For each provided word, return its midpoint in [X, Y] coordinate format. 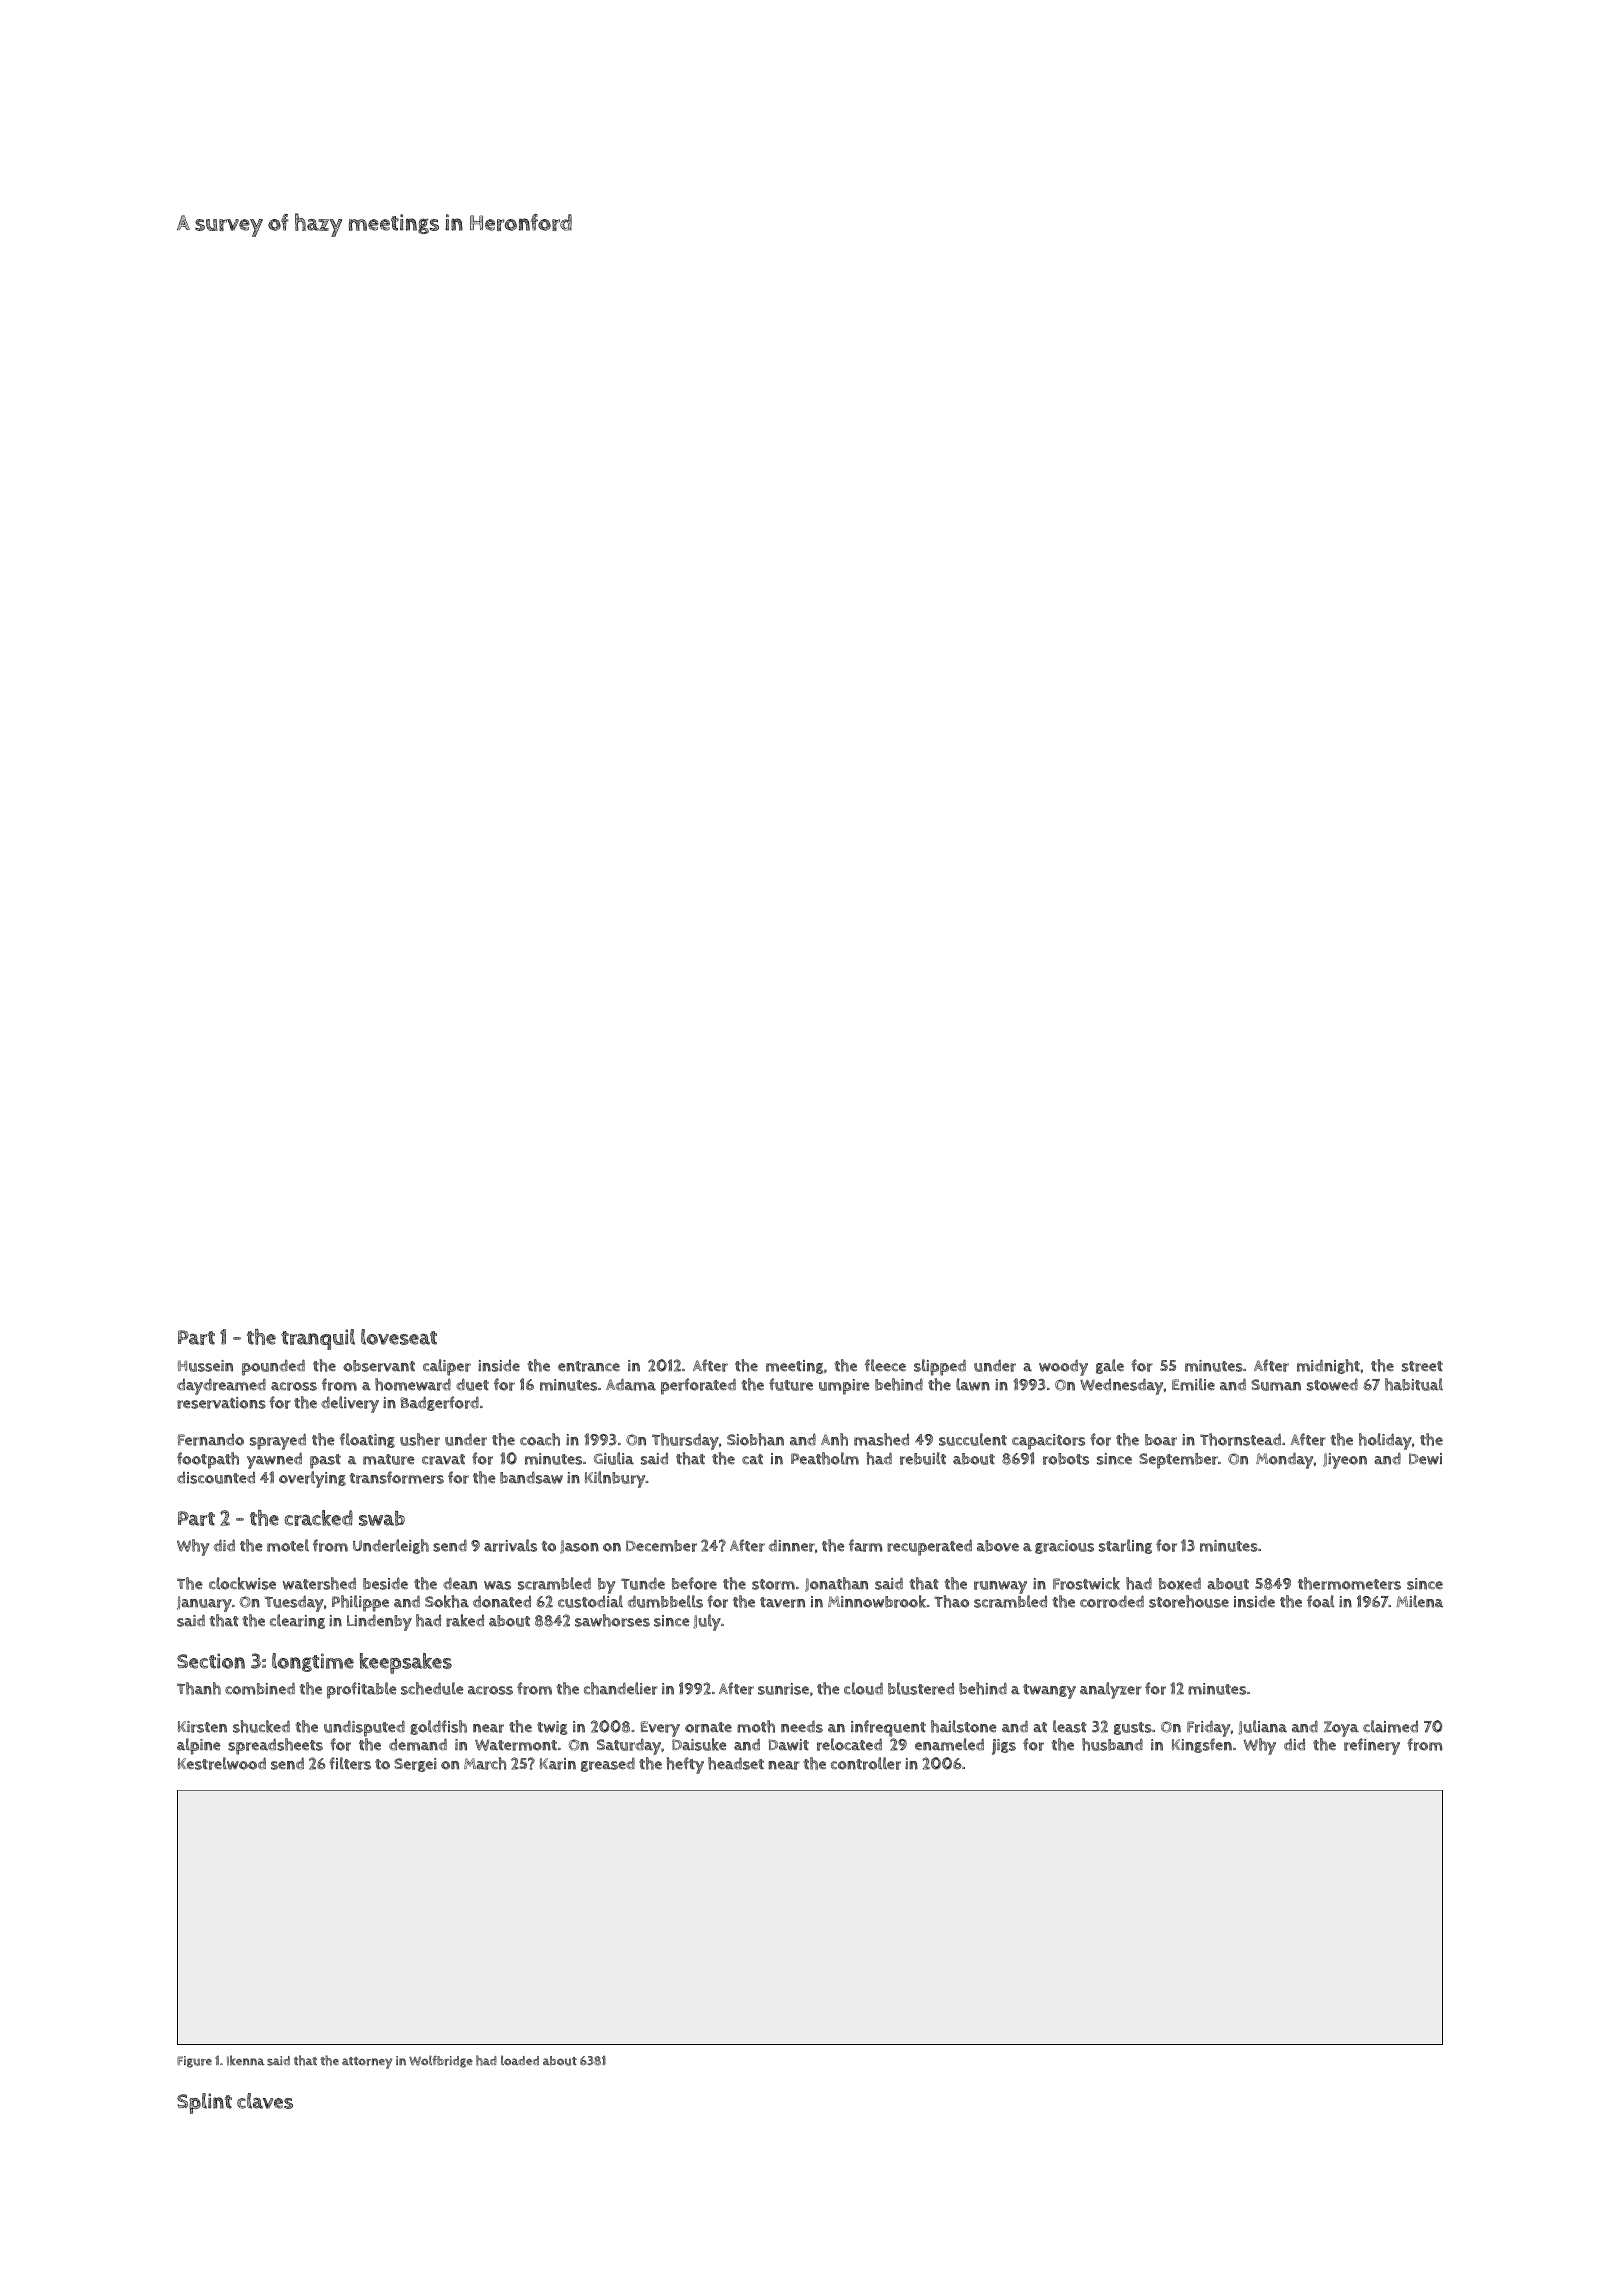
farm [865, 1545]
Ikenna [246, 2060]
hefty [685, 1765]
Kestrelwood [222, 1763]
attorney [367, 2063]
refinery [1372, 1746]
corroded [1112, 1601]
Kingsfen [1202, 1745]
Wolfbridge [441, 2061]
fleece [885, 1365]
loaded [520, 2060]
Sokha [447, 1601]
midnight [1328, 1366]
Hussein [205, 1366]
